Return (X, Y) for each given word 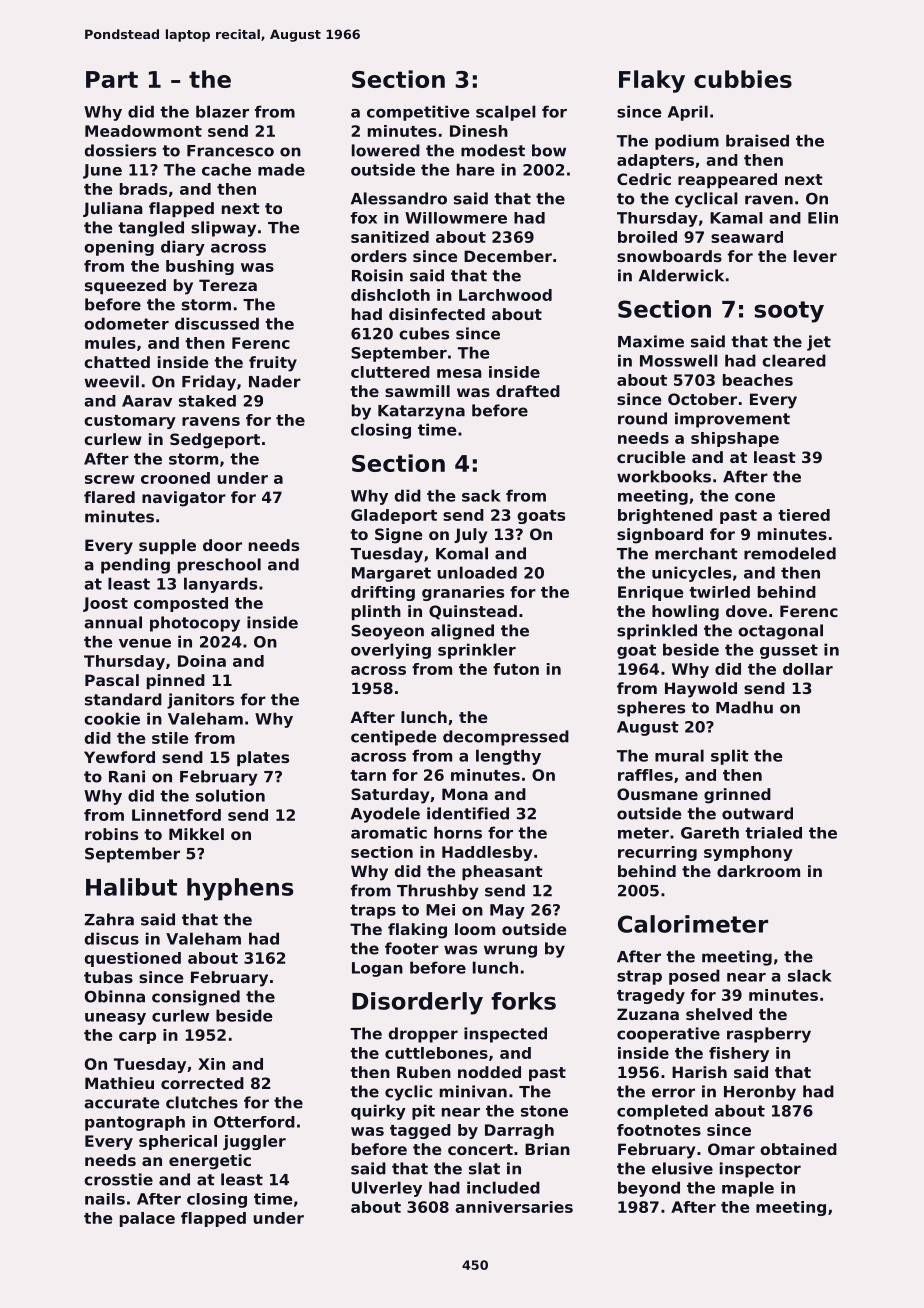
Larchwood (505, 295)
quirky (378, 1112)
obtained (798, 1149)
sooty (789, 312)
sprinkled (657, 632)
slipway (223, 229)
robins (111, 834)
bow (549, 150)
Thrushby (438, 892)
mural (679, 755)
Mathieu (119, 1083)
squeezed (125, 286)
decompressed (506, 738)
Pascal (112, 680)
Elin (823, 218)
